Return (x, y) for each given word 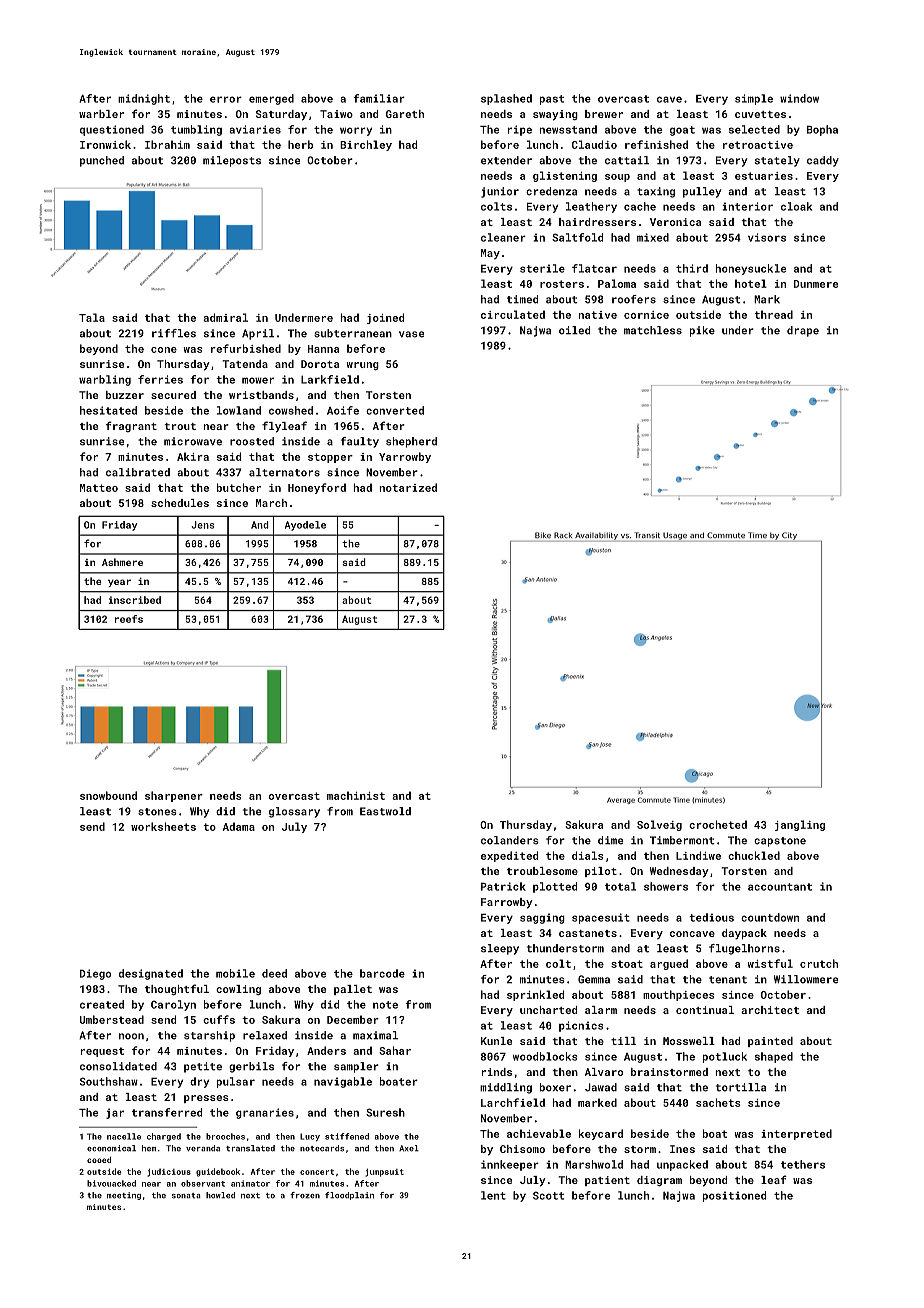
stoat (627, 964)
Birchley (366, 145)
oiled (574, 330)
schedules (180, 503)
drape (803, 331)
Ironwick (105, 144)
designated (151, 974)
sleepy (500, 949)
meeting (124, 1196)
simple (754, 99)
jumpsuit (384, 1173)
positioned (734, 1196)
